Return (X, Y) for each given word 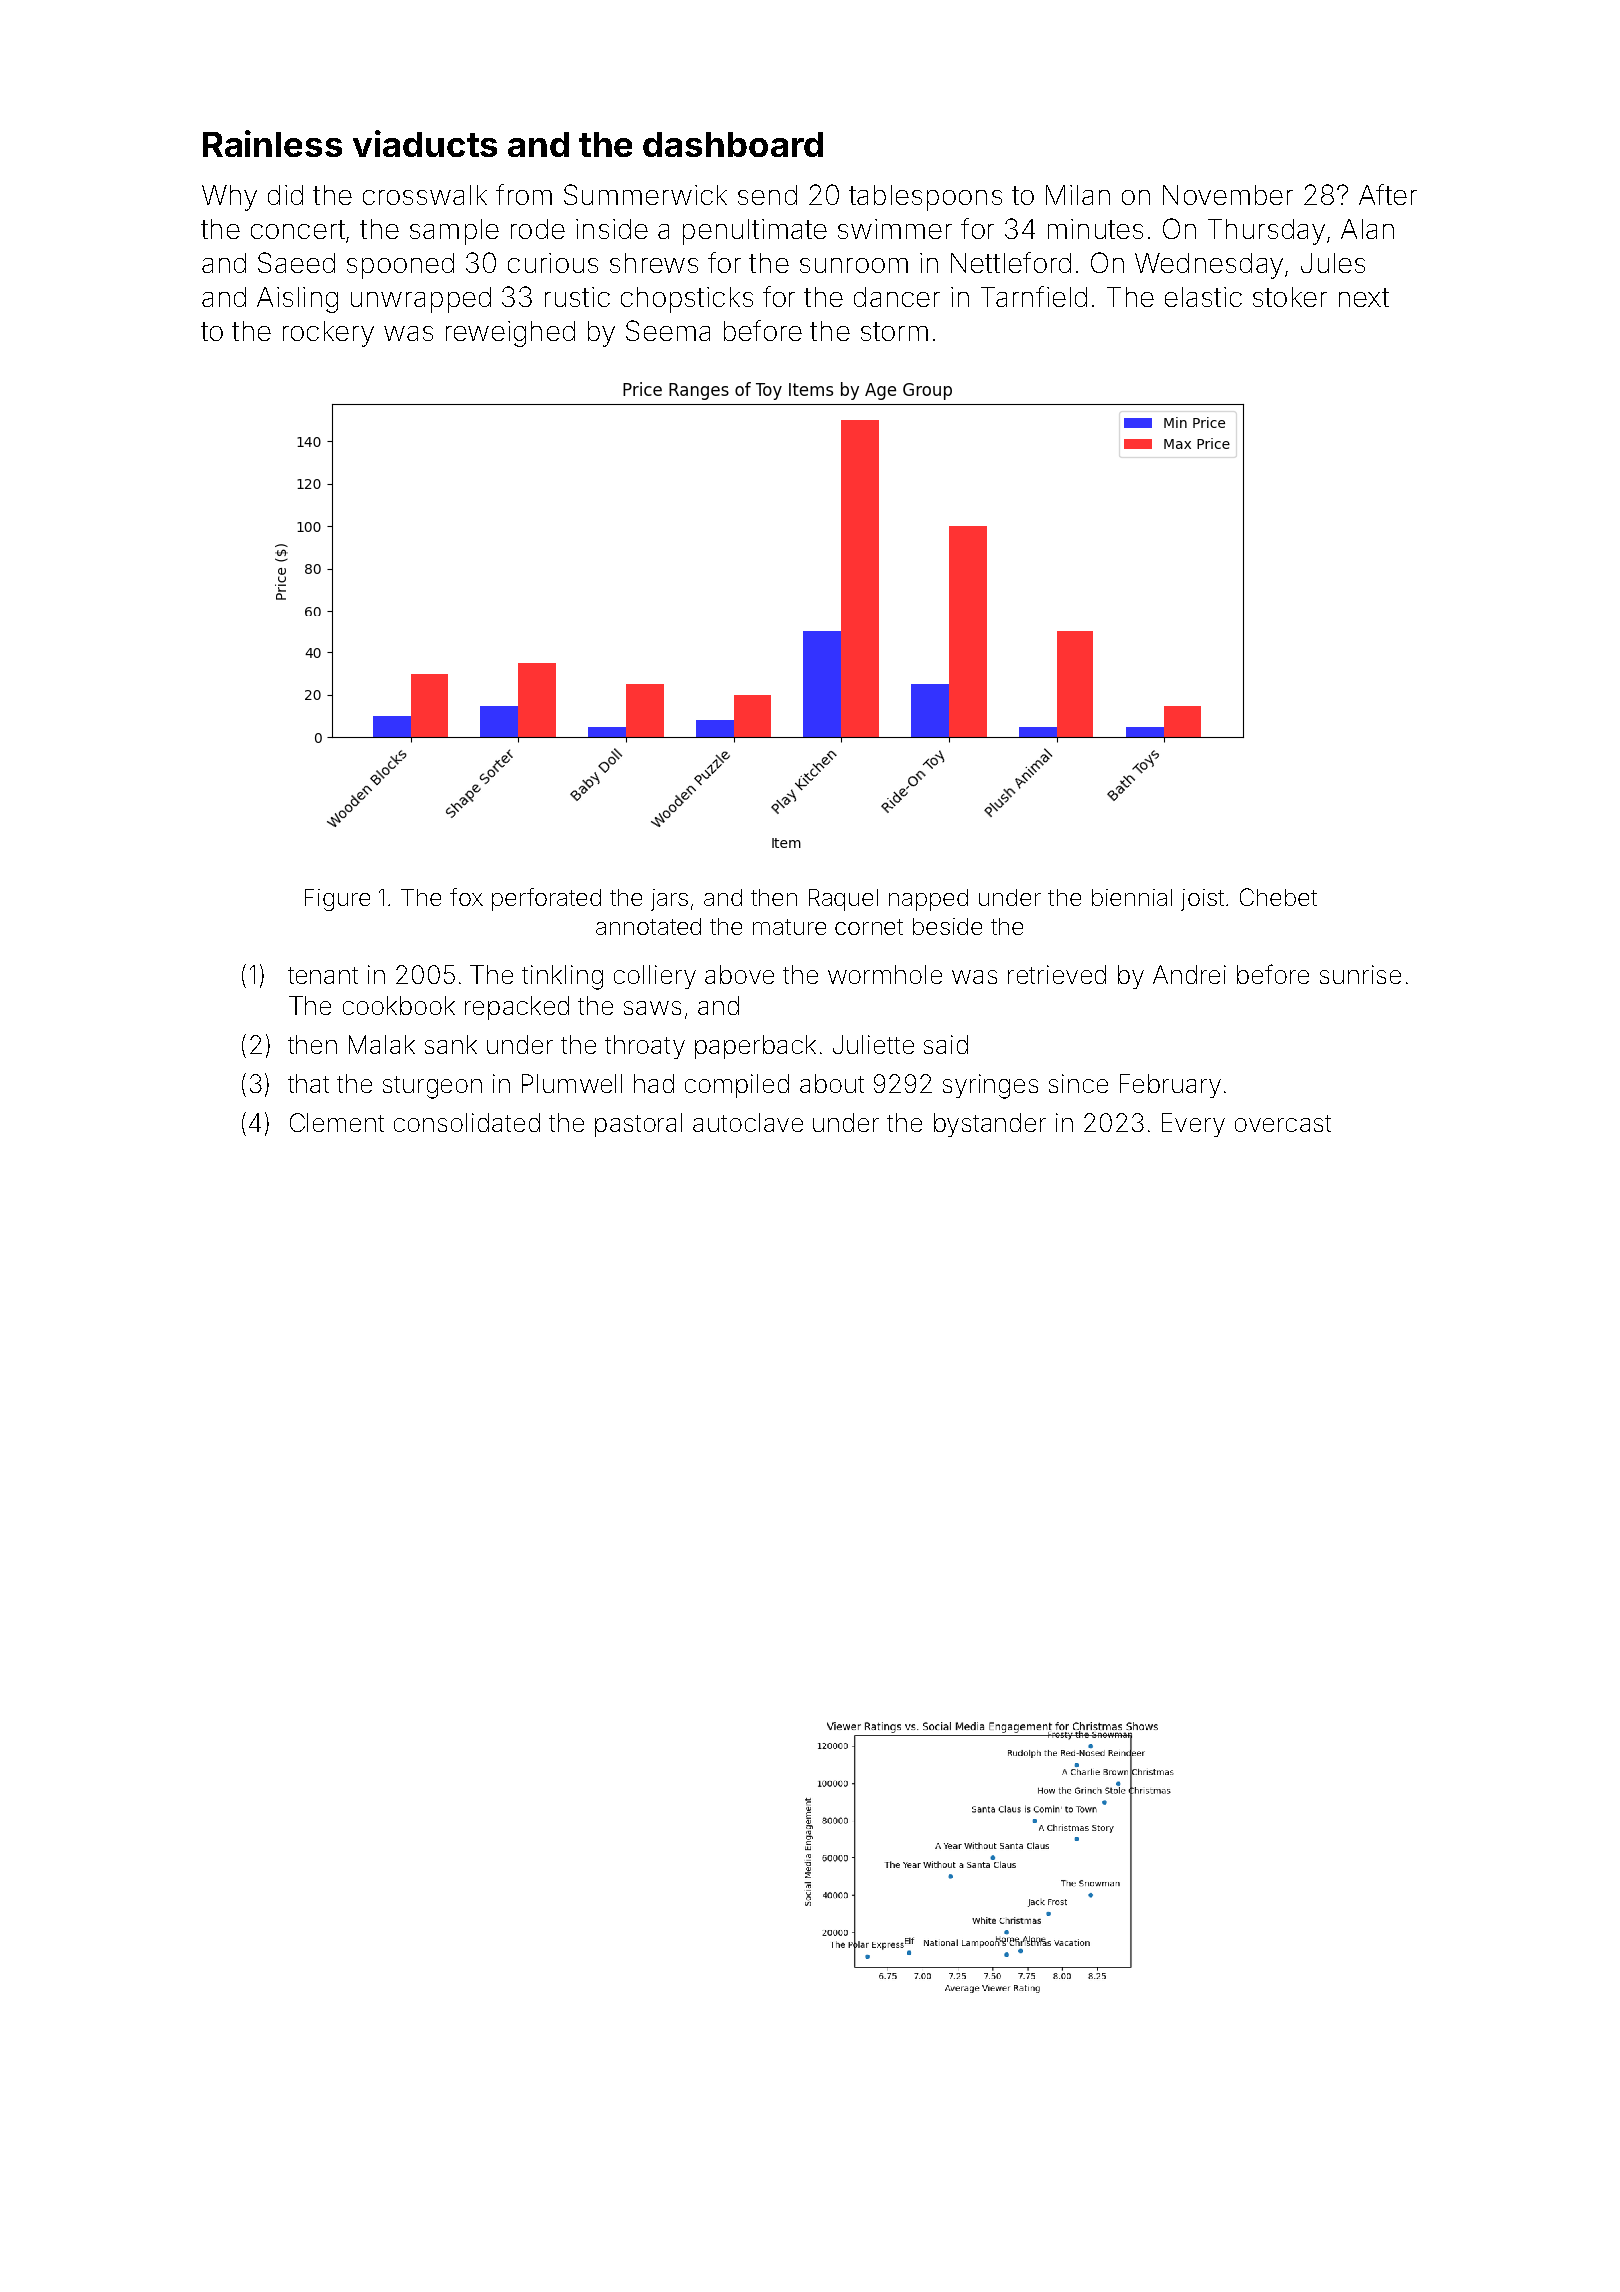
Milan (1078, 195)
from (524, 194)
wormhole (885, 974)
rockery (328, 334)
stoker (1290, 297)
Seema (668, 330)
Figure (337, 900)
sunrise (1360, 974)
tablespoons (925, 198)
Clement (337, 1122)
